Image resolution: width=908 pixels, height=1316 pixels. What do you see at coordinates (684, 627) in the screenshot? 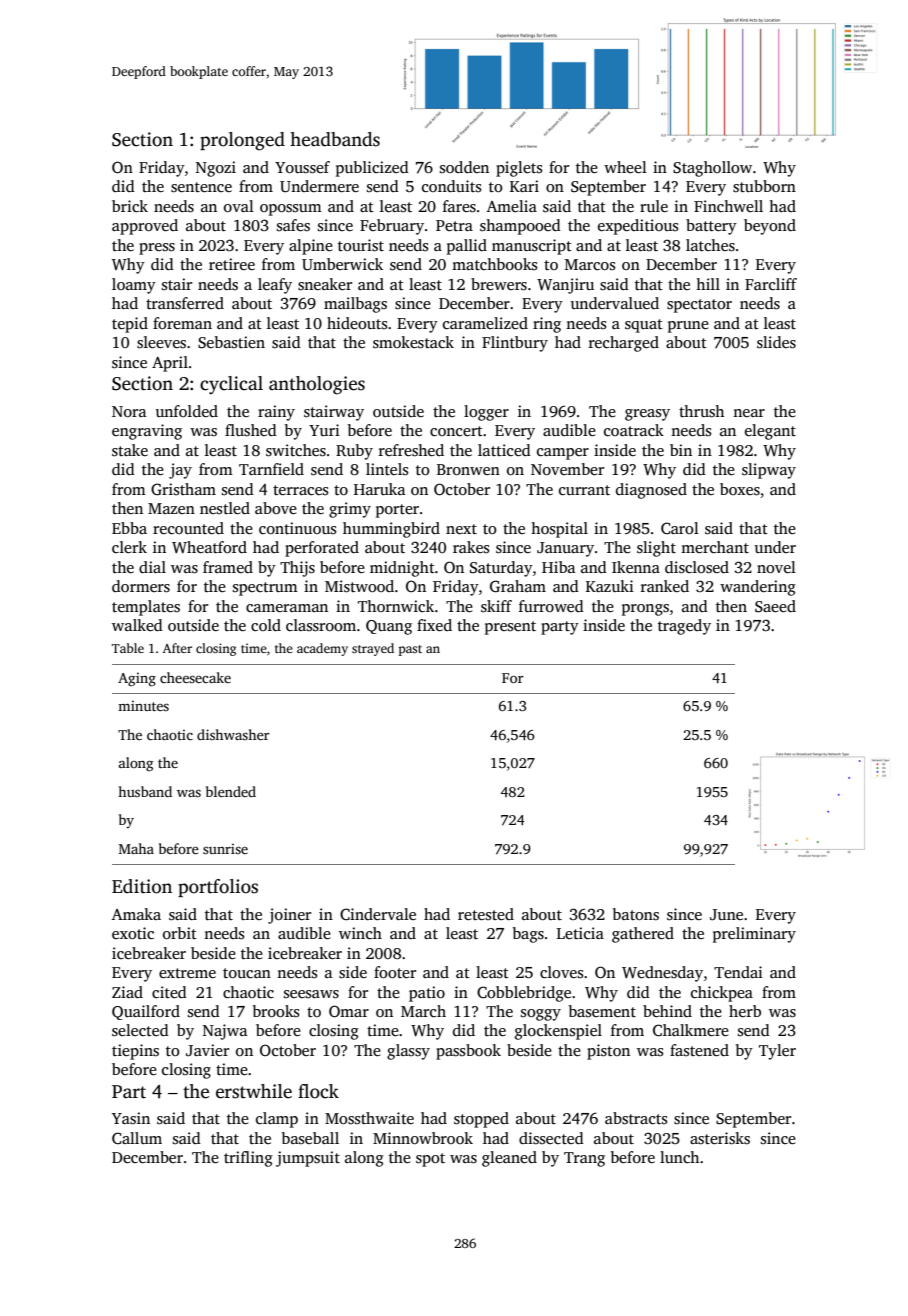
I see `tragedy` at bounding box center [684, 627].
